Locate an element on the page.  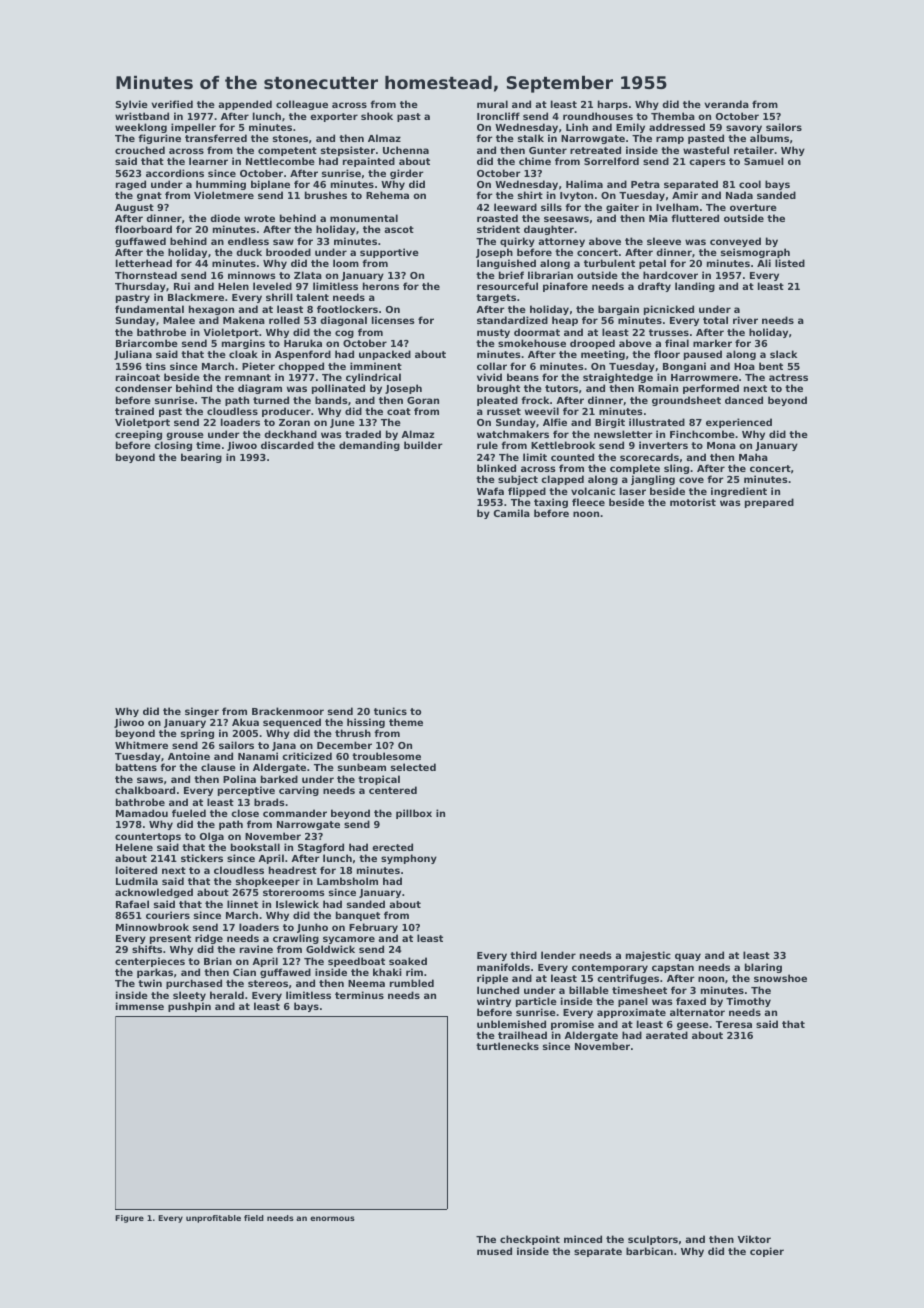
unblemished is located at coordinates (511, 1024).
